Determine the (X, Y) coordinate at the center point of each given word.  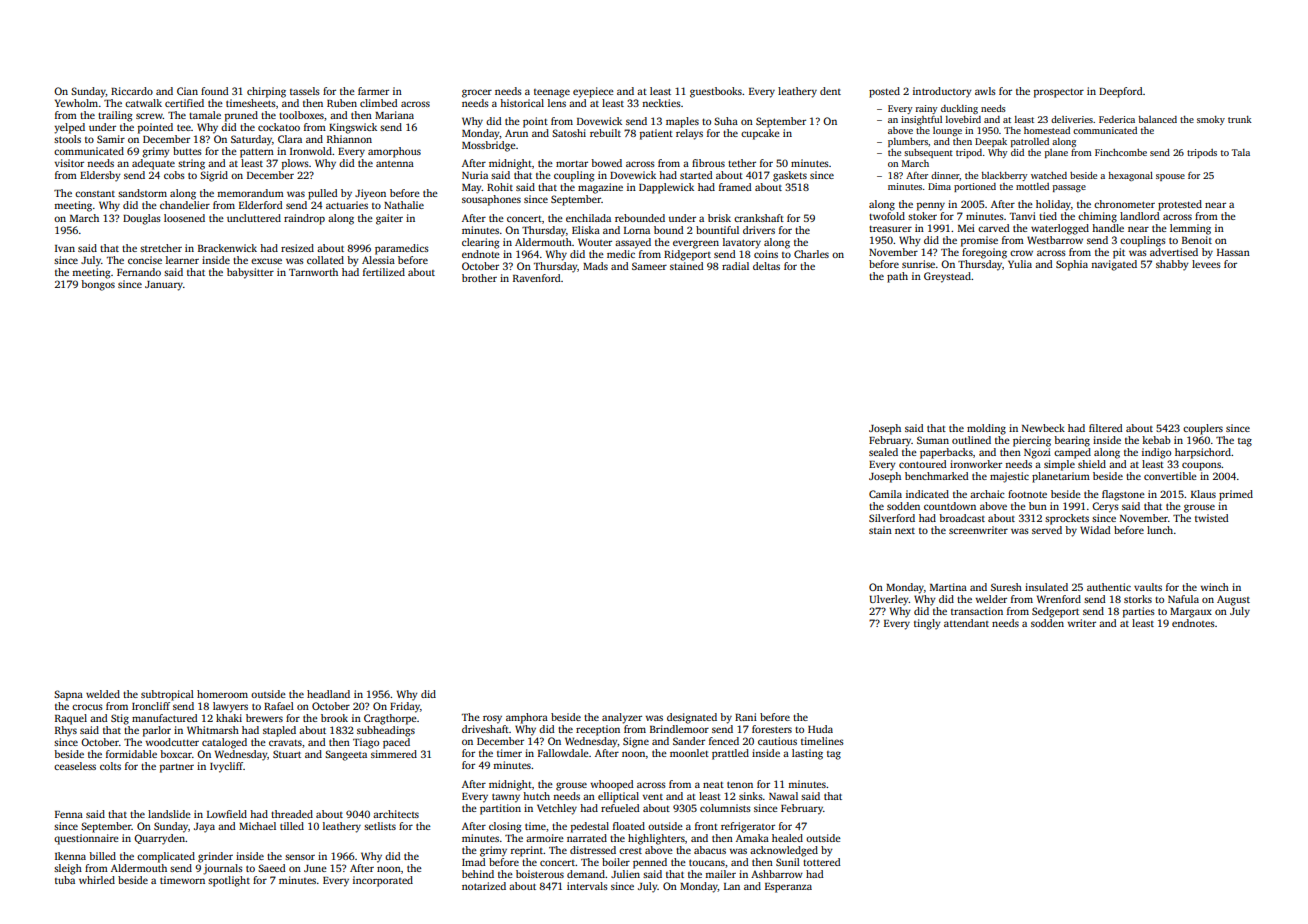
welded (103, 694)
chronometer (1124, 204)
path (897, 277)
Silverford (892, 518)
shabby (1172, 265)
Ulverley (889, 600)
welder (991, 599)
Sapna (68, 695)
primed (1236, 495)
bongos (98, 285)
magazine (600, 188)
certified (184, 103)
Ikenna (70, 856)
